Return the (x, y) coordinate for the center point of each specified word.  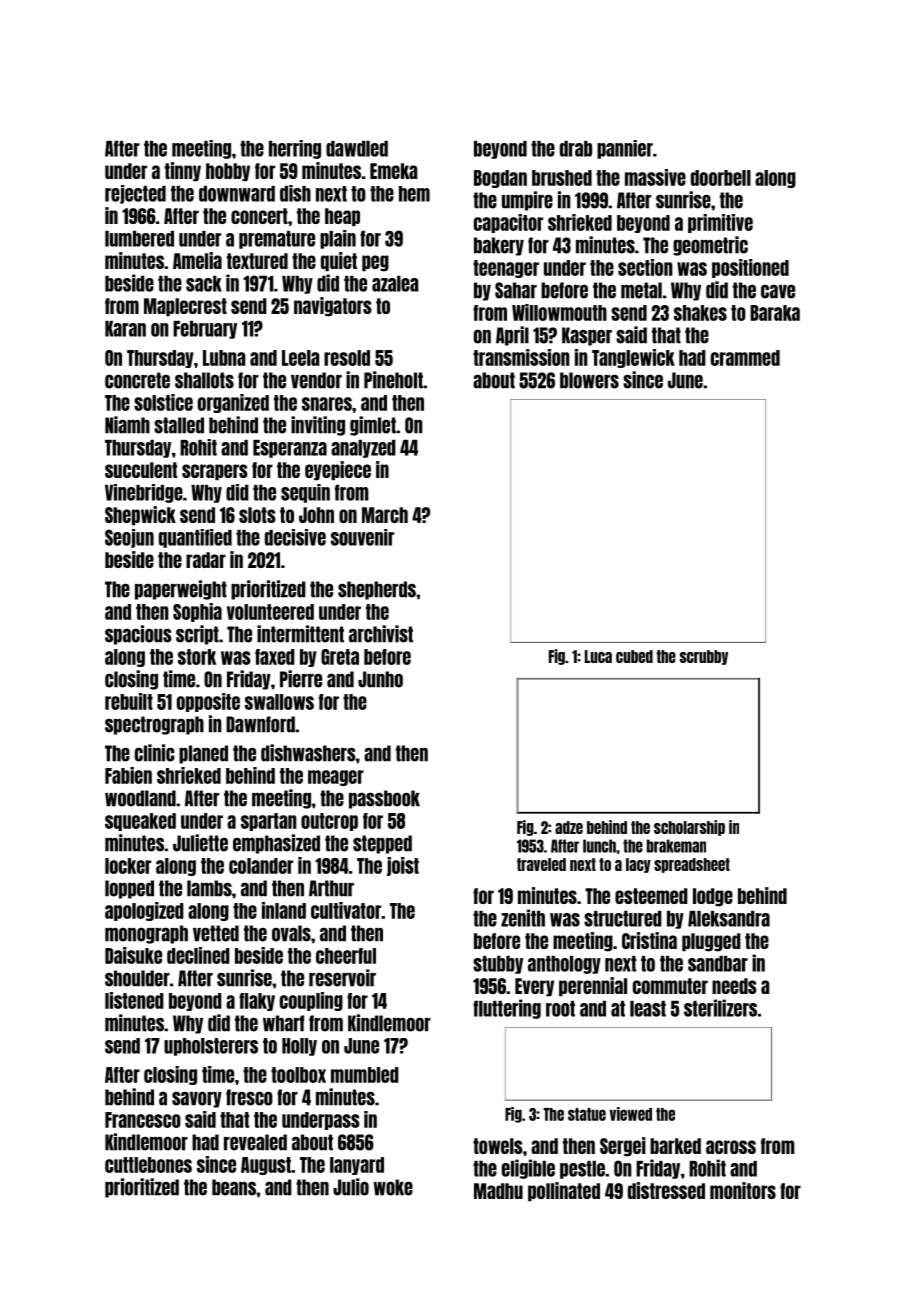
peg (375, 263)
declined (198, 955)
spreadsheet (692, 865)
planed (203, 754)
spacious (138, 635)
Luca (598, 656)
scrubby (704, 657)
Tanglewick (633, 358)
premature (277, 240)
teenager (506, 269)
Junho (380, 679)
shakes (700, 313)
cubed (634, 656)
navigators (333, 307)
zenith (523, 918)
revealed (255, 1142)
